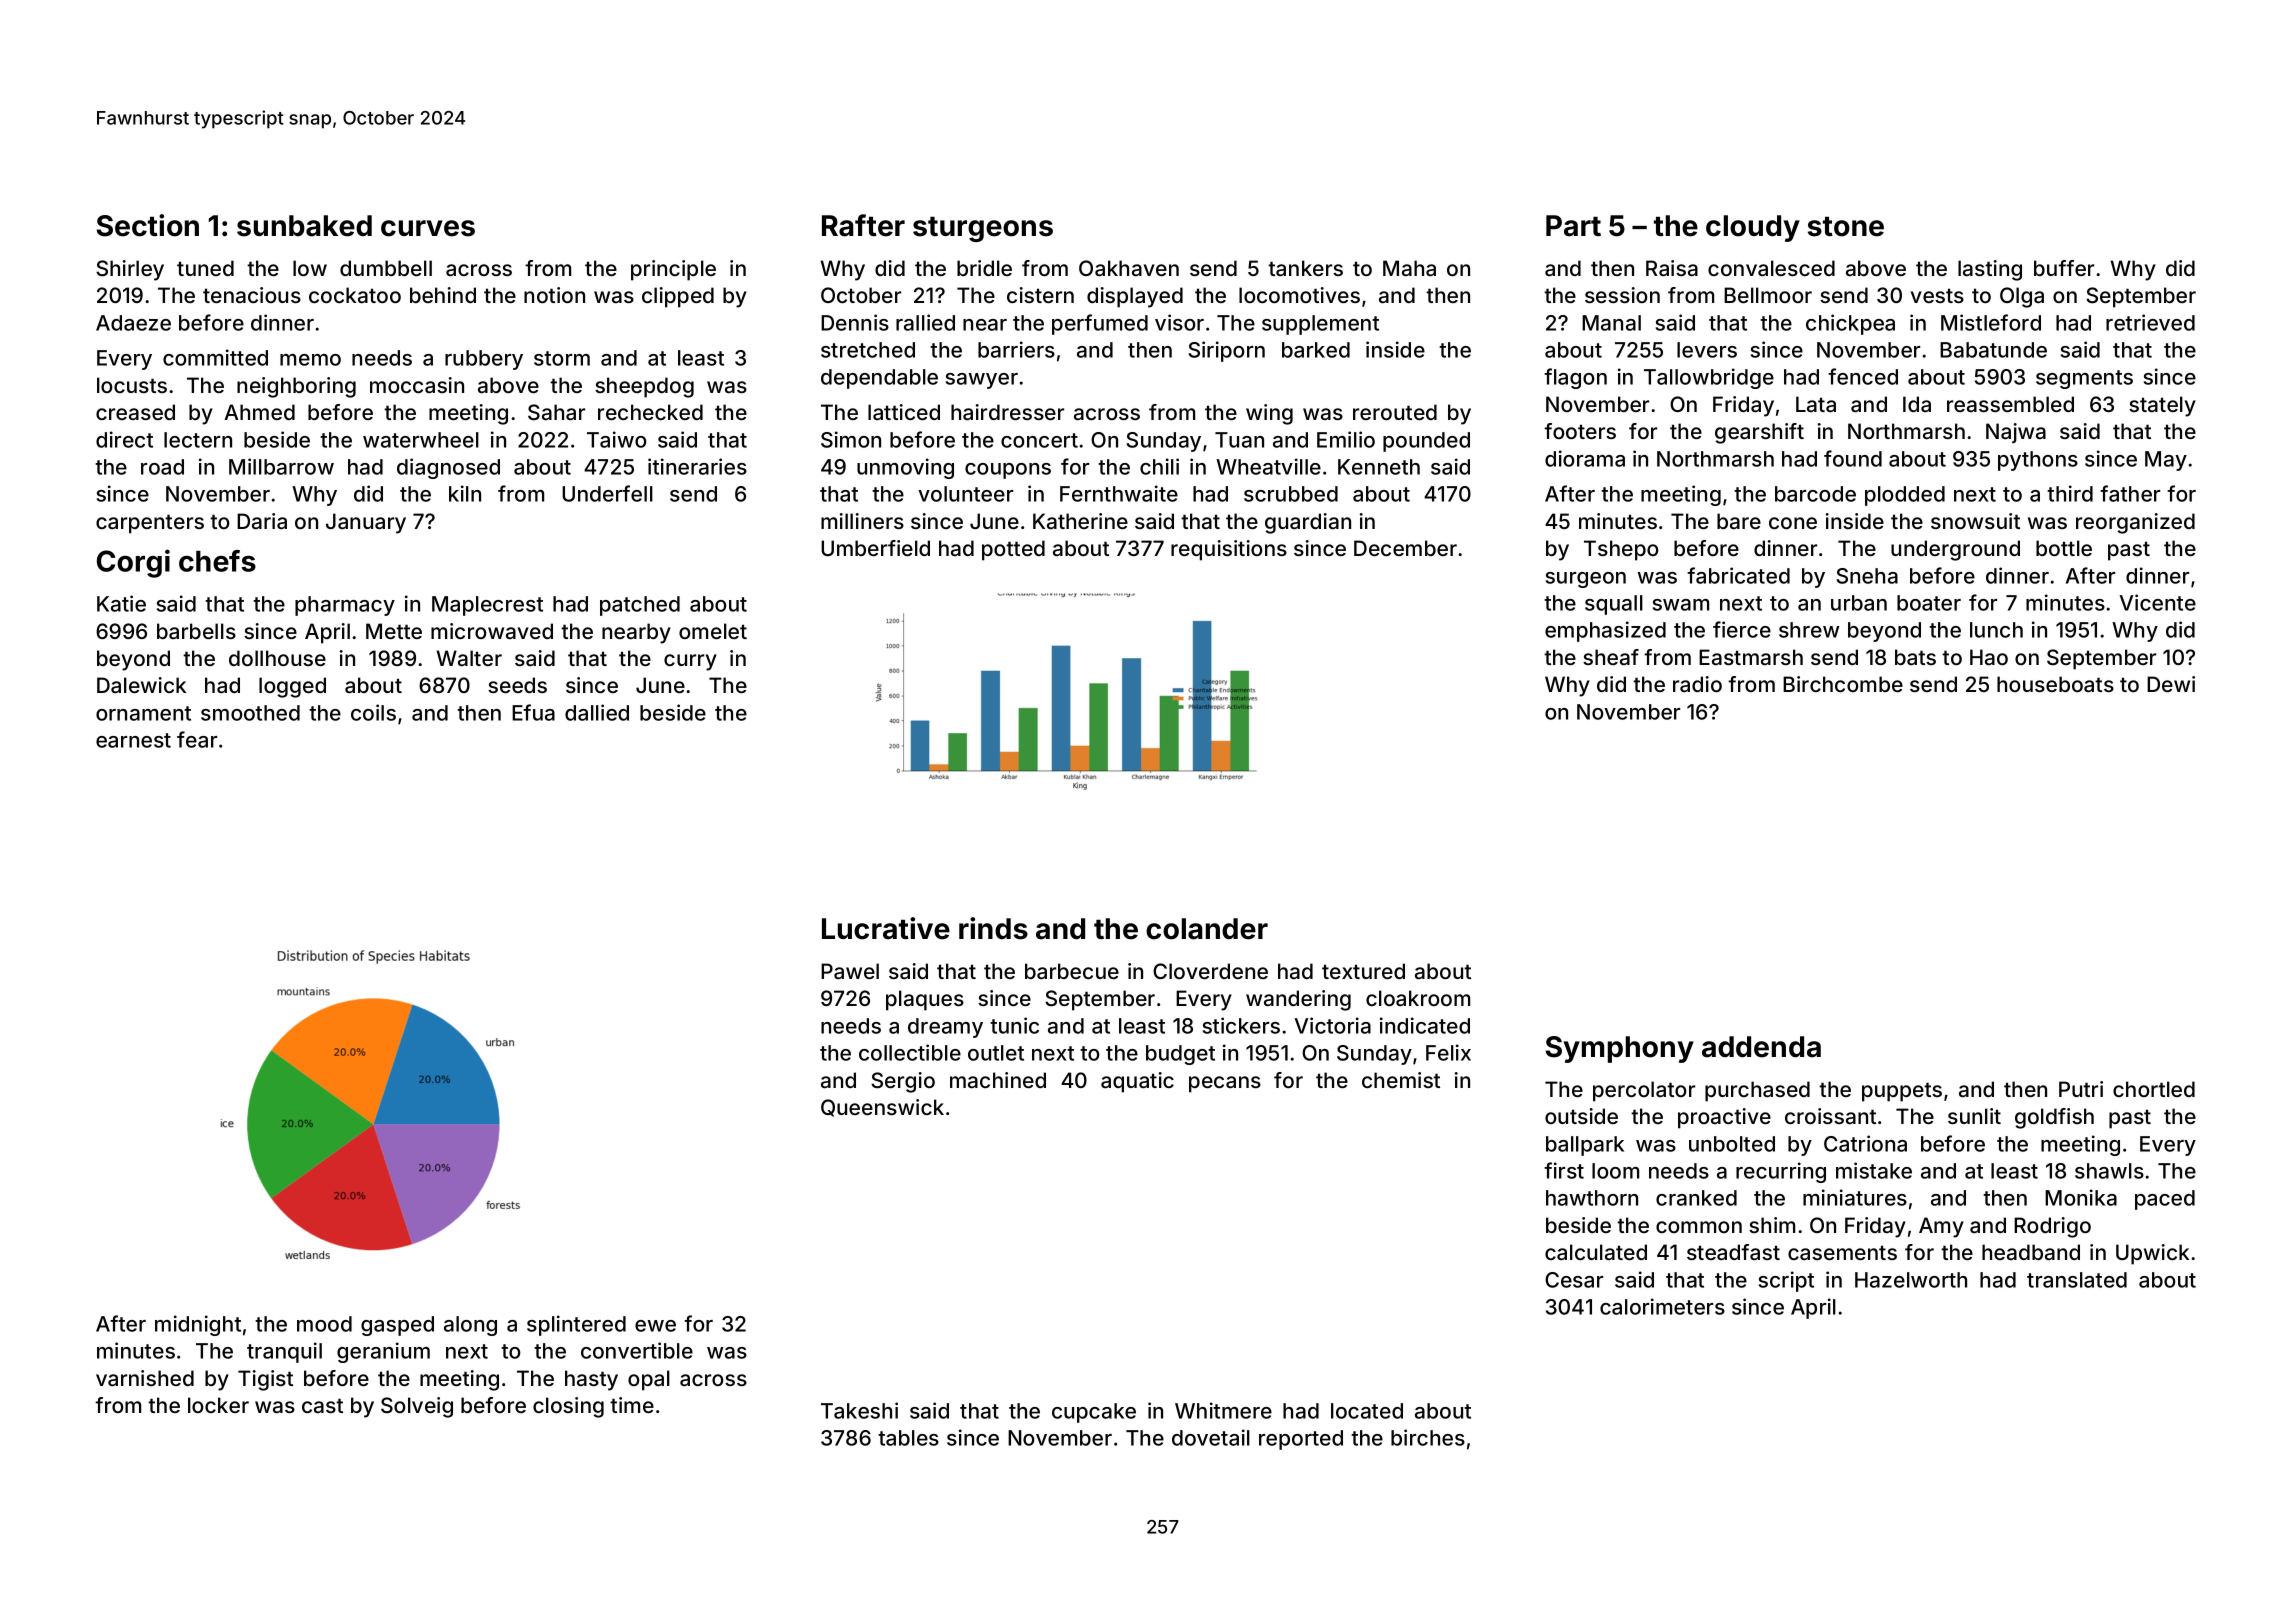 The width and height of the page is (2292, 1620). I want to click on chortled, so click(2154, 1089).
